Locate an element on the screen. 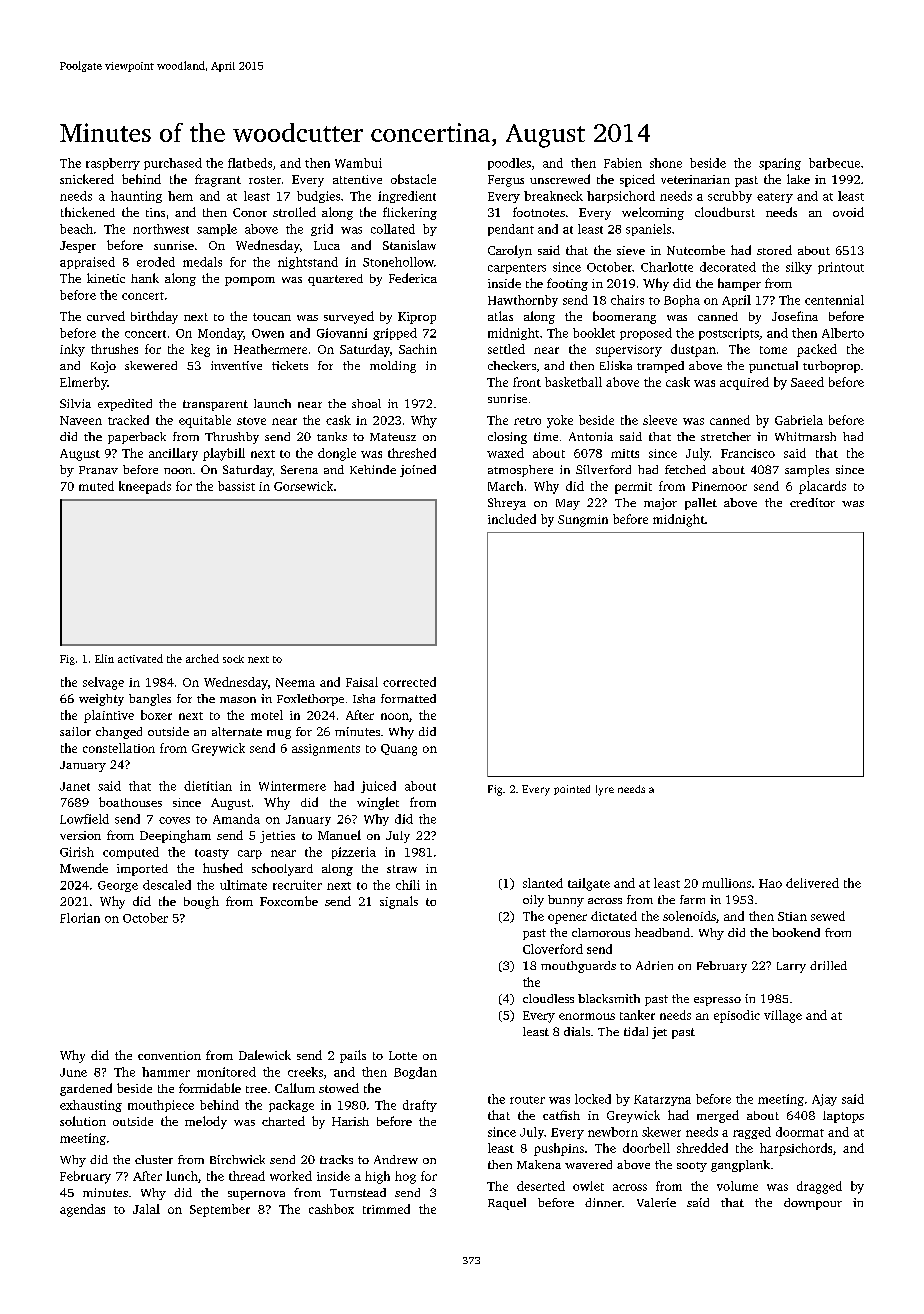 The image size is (924, 1314). Sachin is located at coordinates (418, 349).
